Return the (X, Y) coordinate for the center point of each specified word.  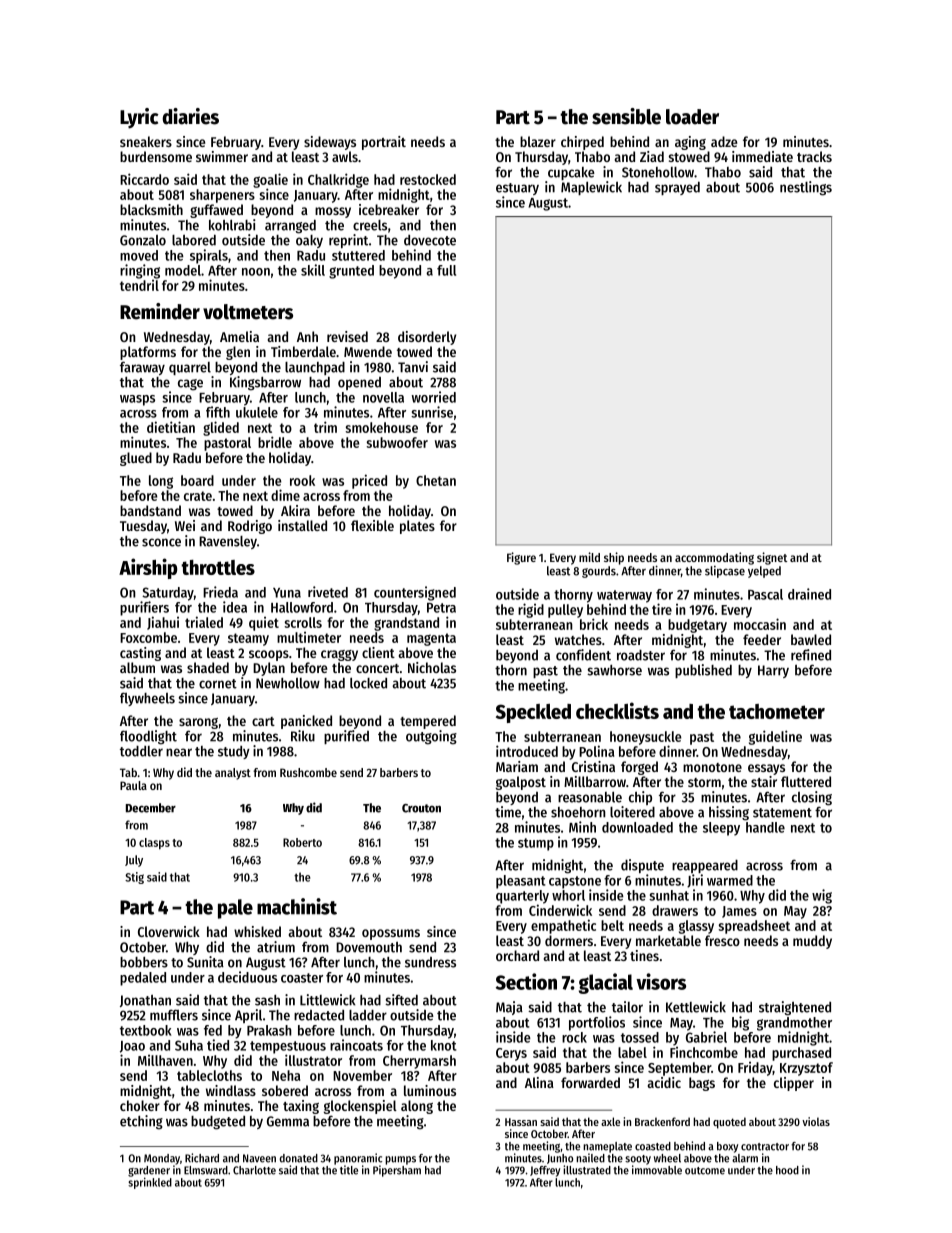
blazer (538, 141)
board (197, 480)
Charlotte (254, 1170)
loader (692, 117)
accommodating (714, 558)
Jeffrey (545, 1171)
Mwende (368, 351)
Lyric (139, 118)
